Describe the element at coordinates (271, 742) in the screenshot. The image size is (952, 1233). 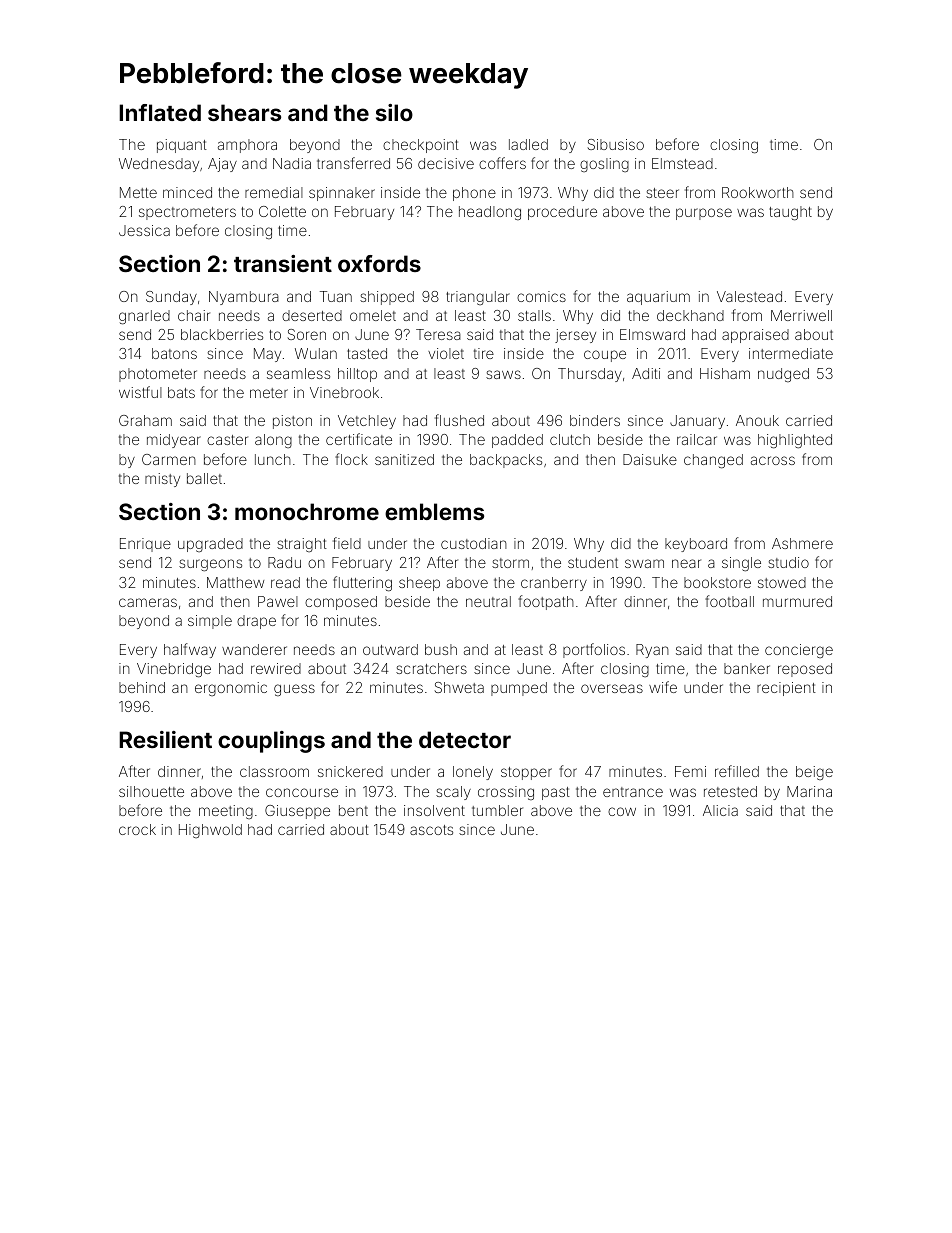
I see `couplings` at that location.
